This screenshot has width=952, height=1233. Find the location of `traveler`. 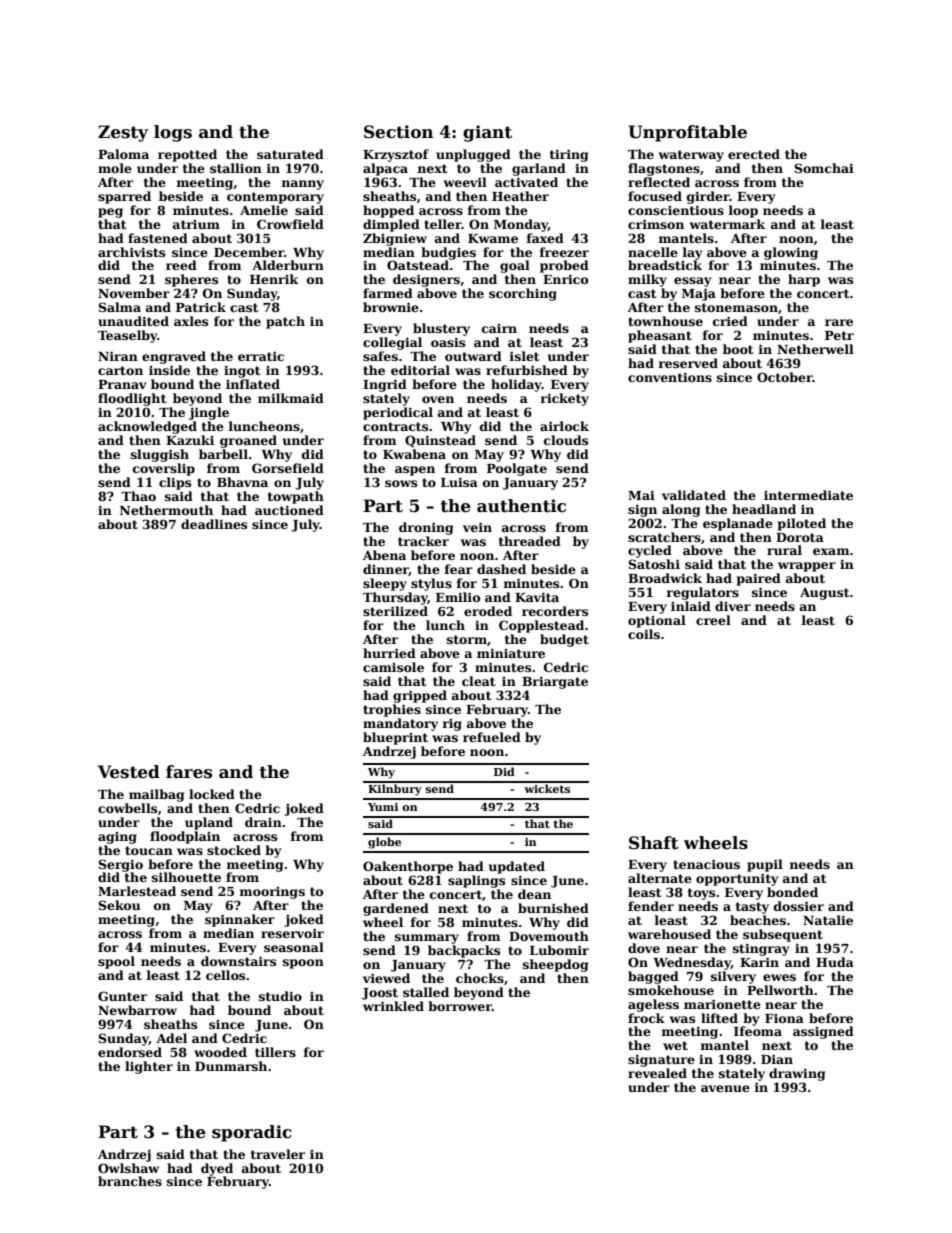

traveler is located at coordinates (278, 1154).
